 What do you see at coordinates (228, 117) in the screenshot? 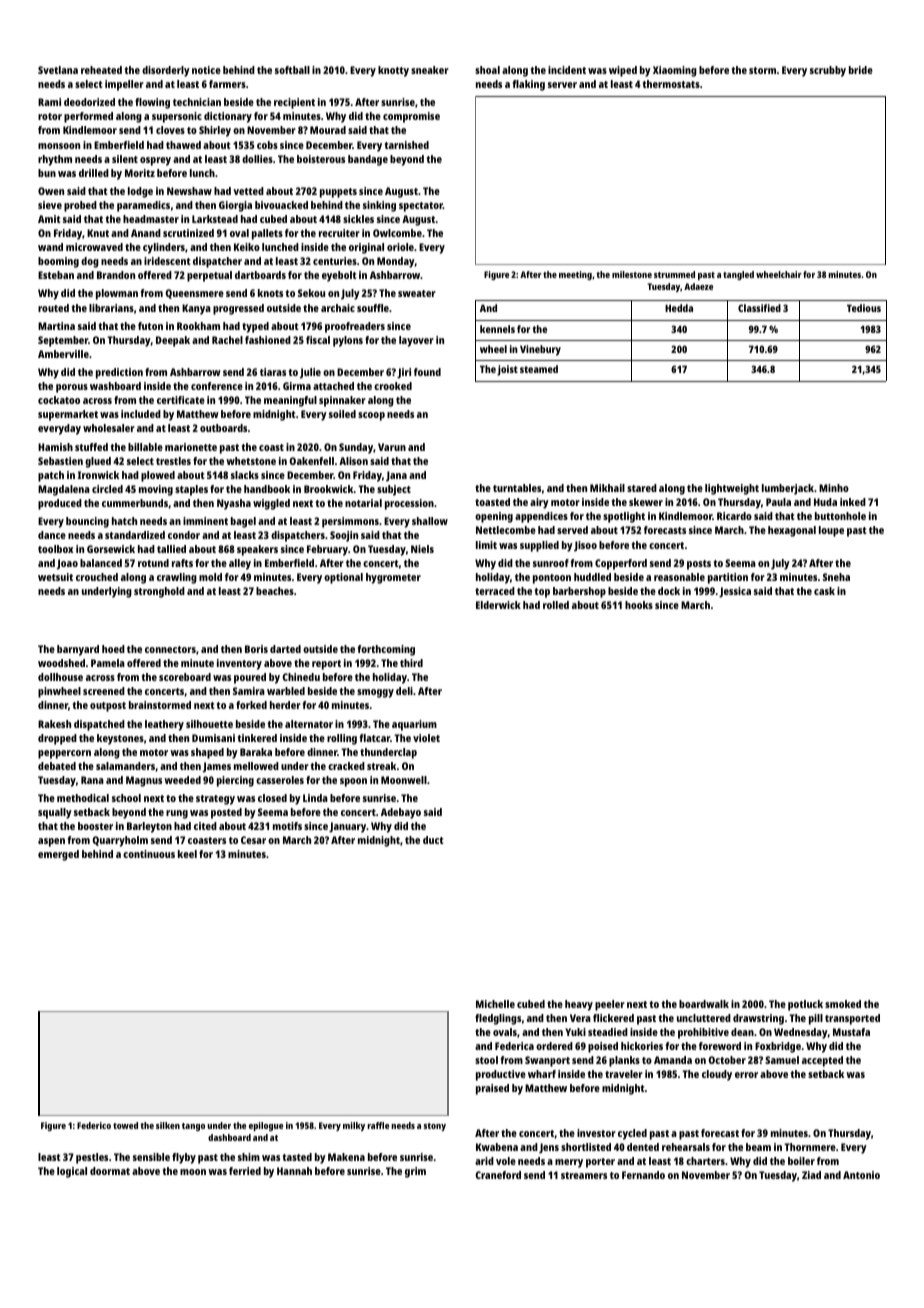
I see `dictionary` at bounding box center [228, 117].
